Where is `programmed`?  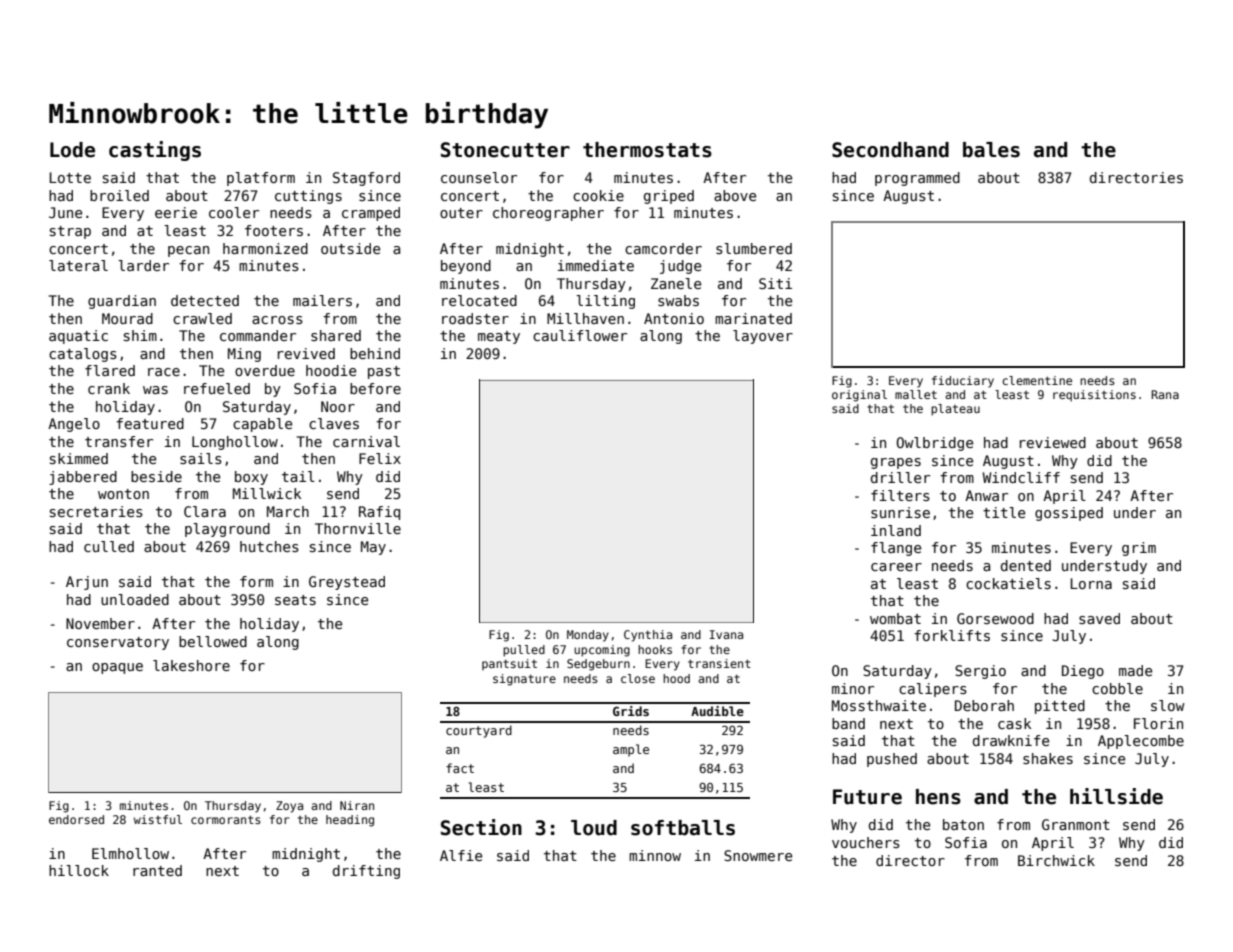 programmed is located at coordinates (917, 179).
